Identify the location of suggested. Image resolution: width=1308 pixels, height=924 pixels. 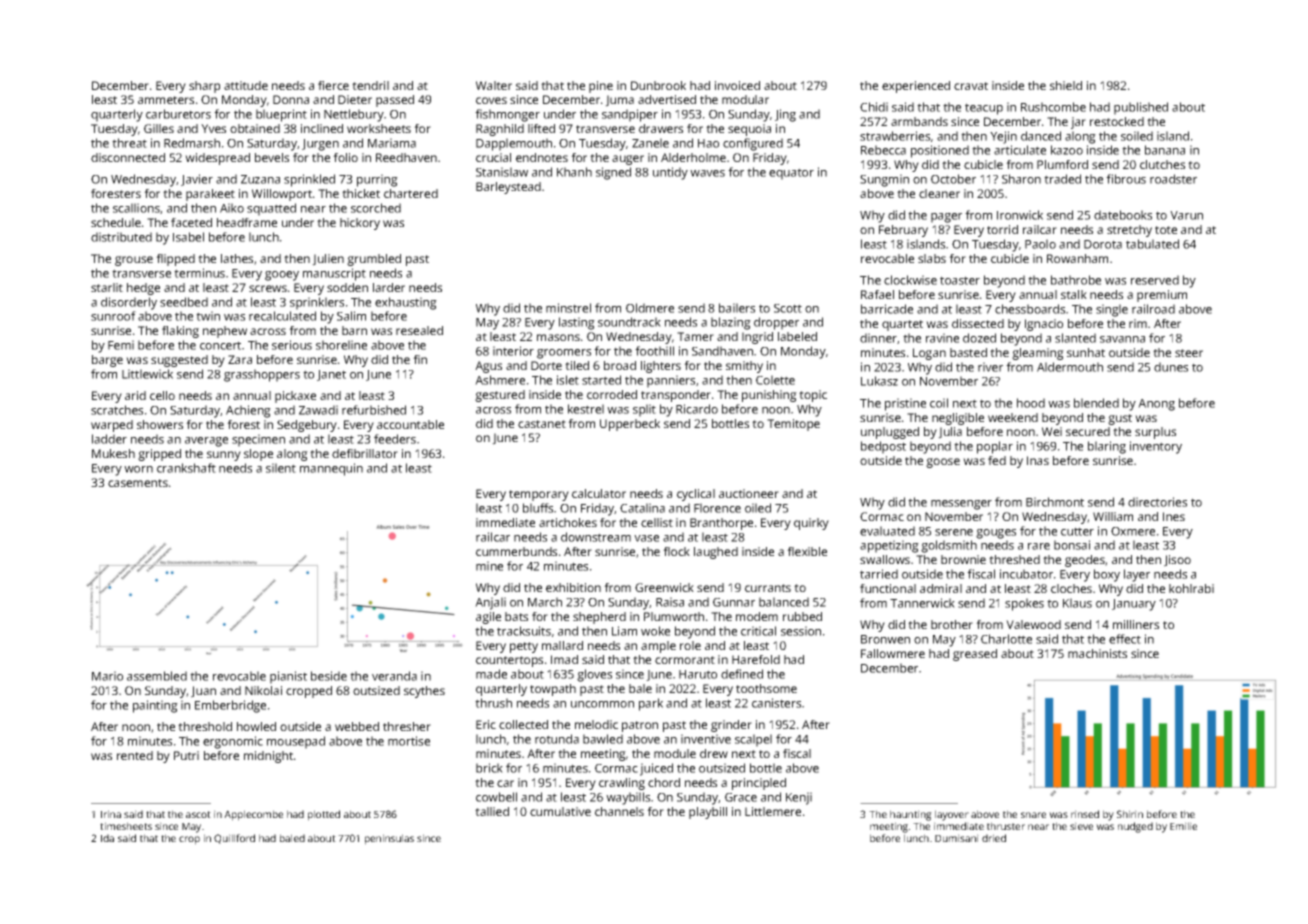
(179, 361).
